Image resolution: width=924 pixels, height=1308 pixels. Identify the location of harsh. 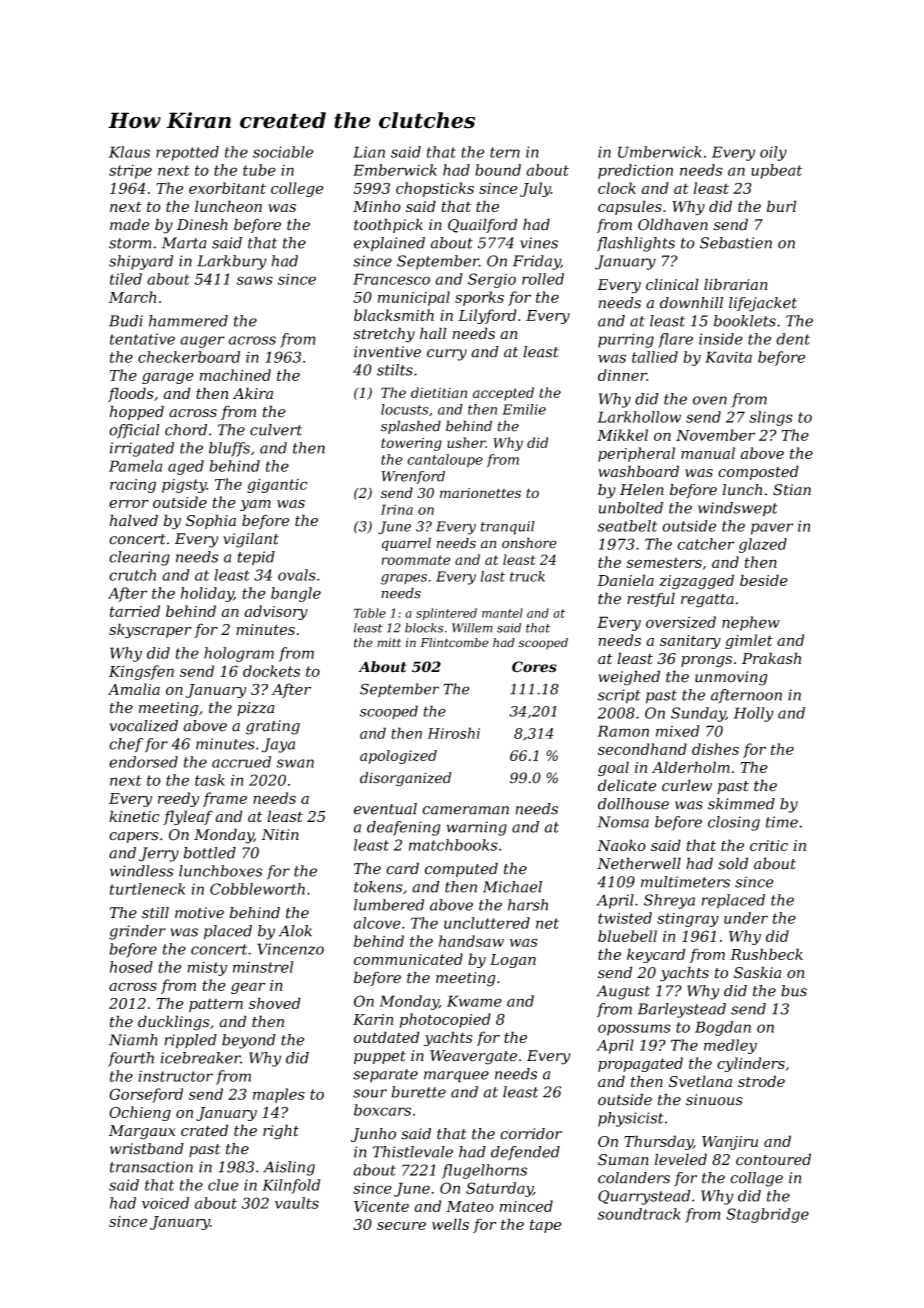
(528, 905).
